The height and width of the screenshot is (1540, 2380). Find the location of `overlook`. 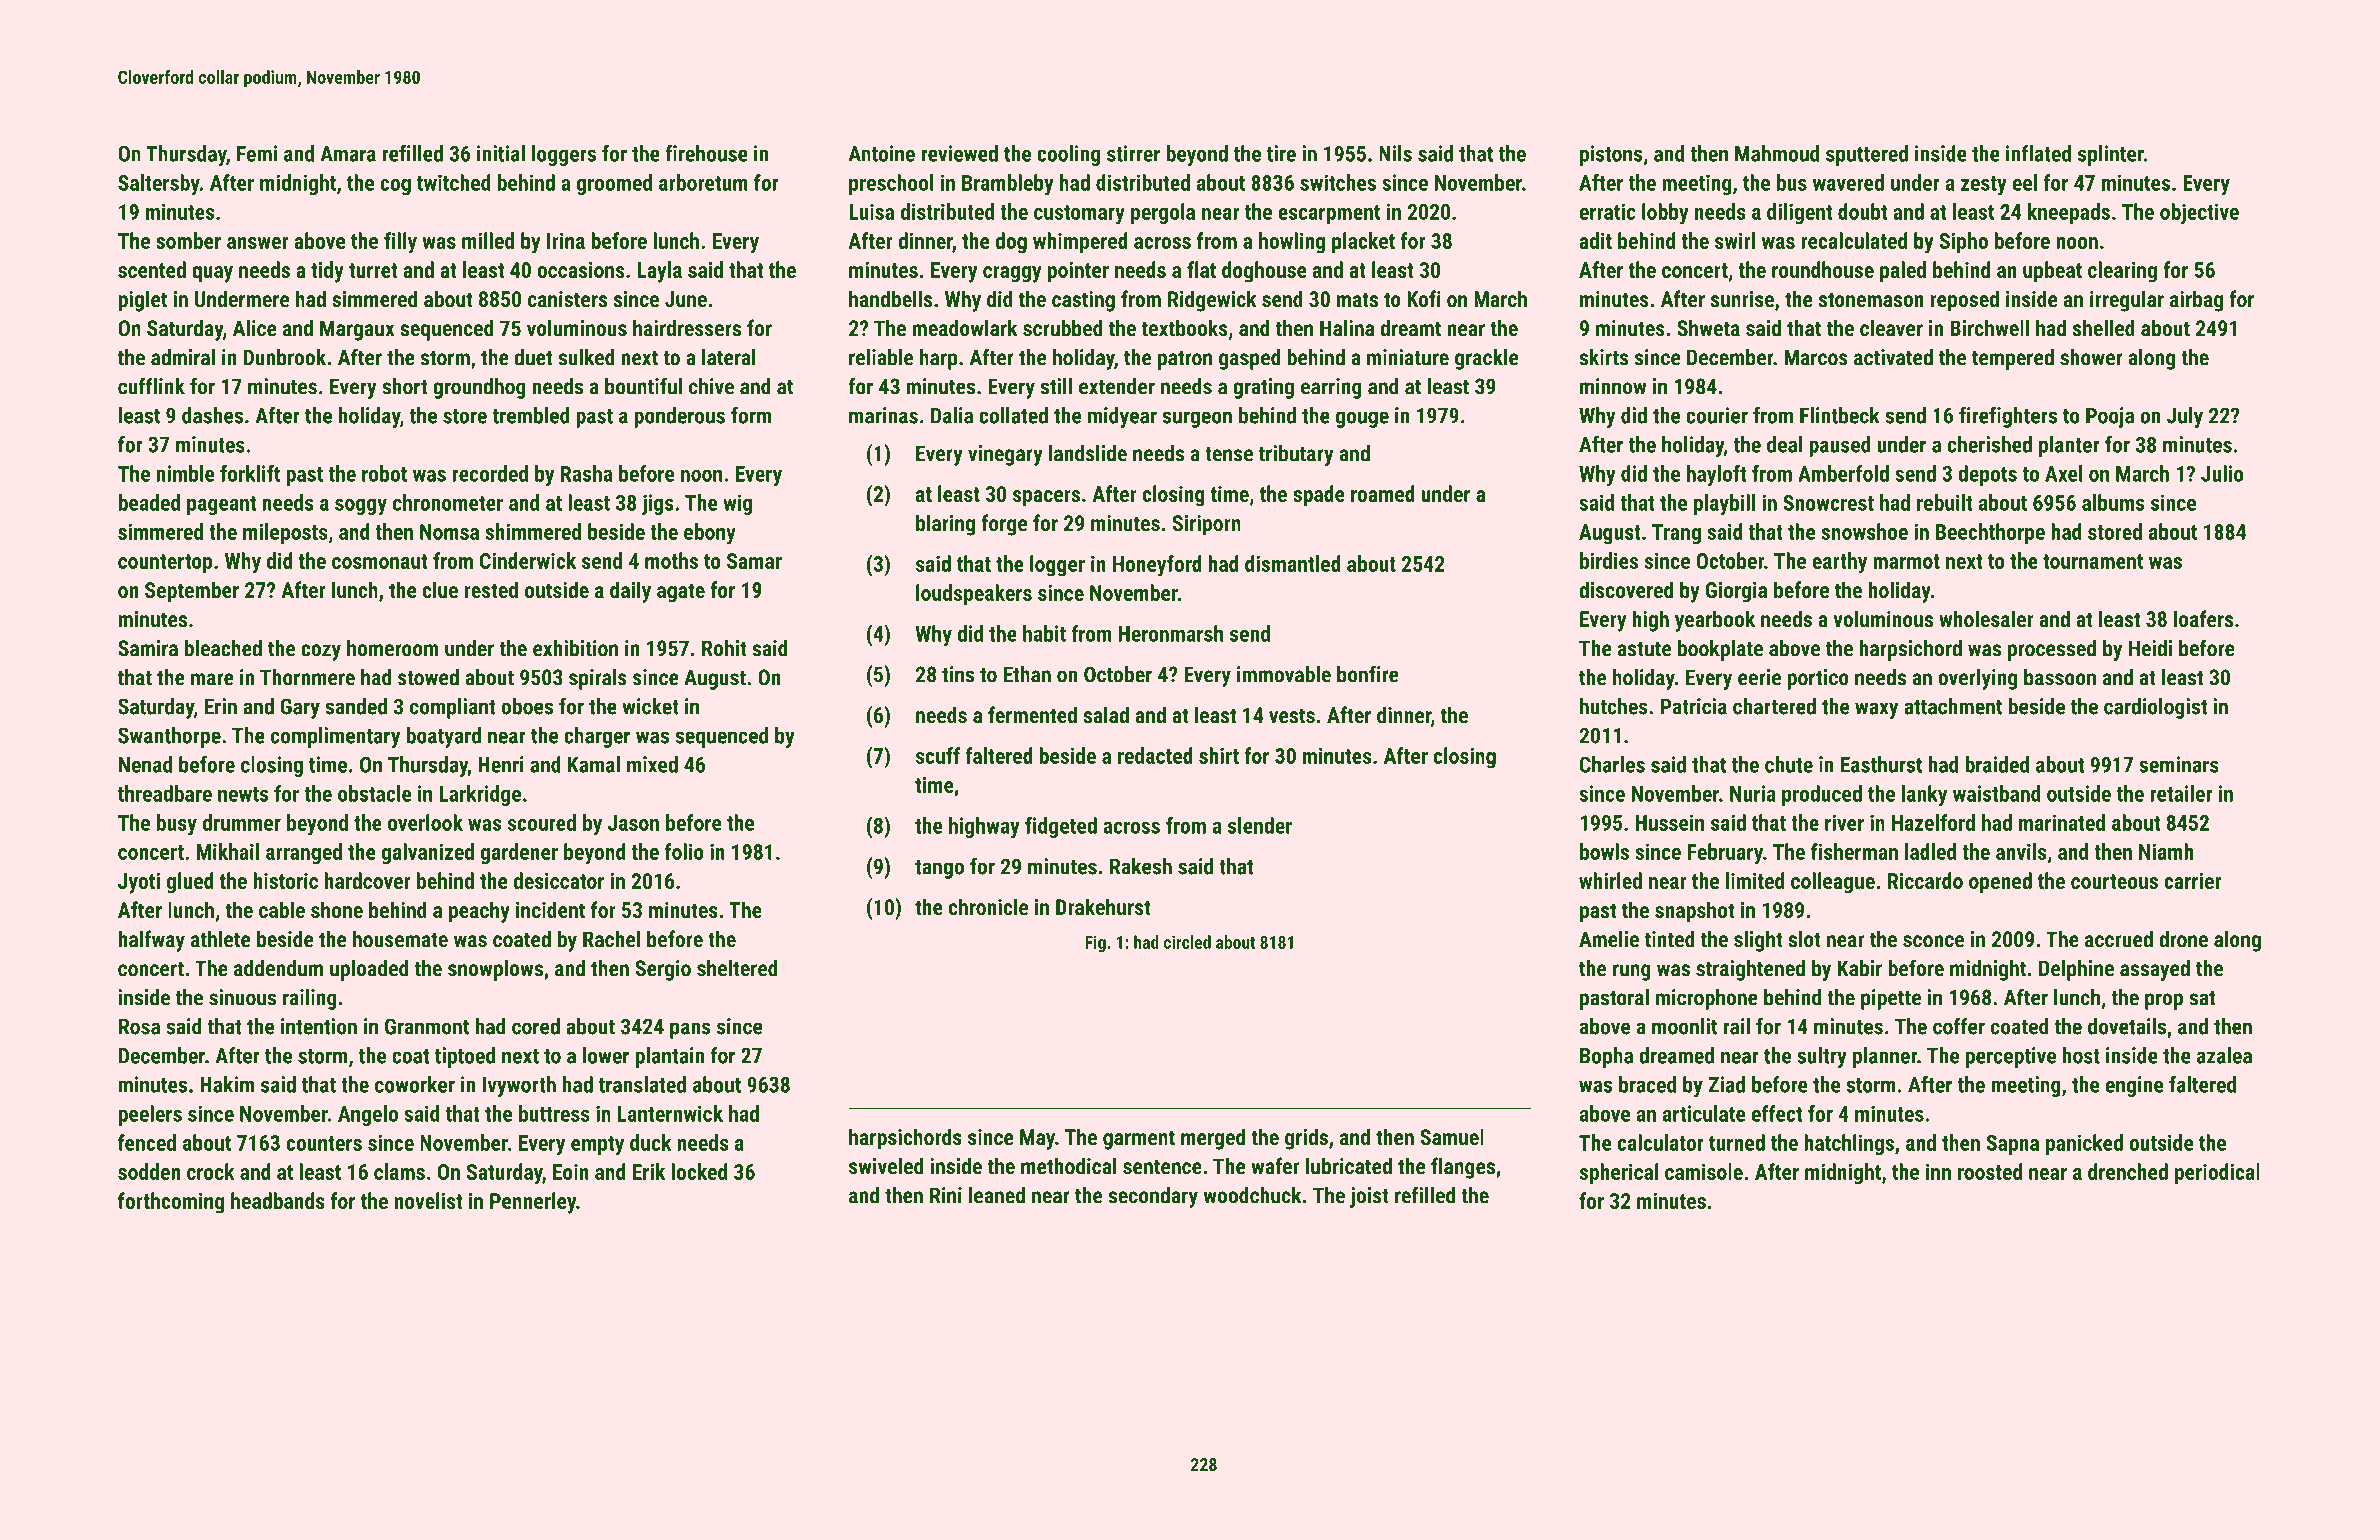

overlook is located at coordinates (425, 822).
